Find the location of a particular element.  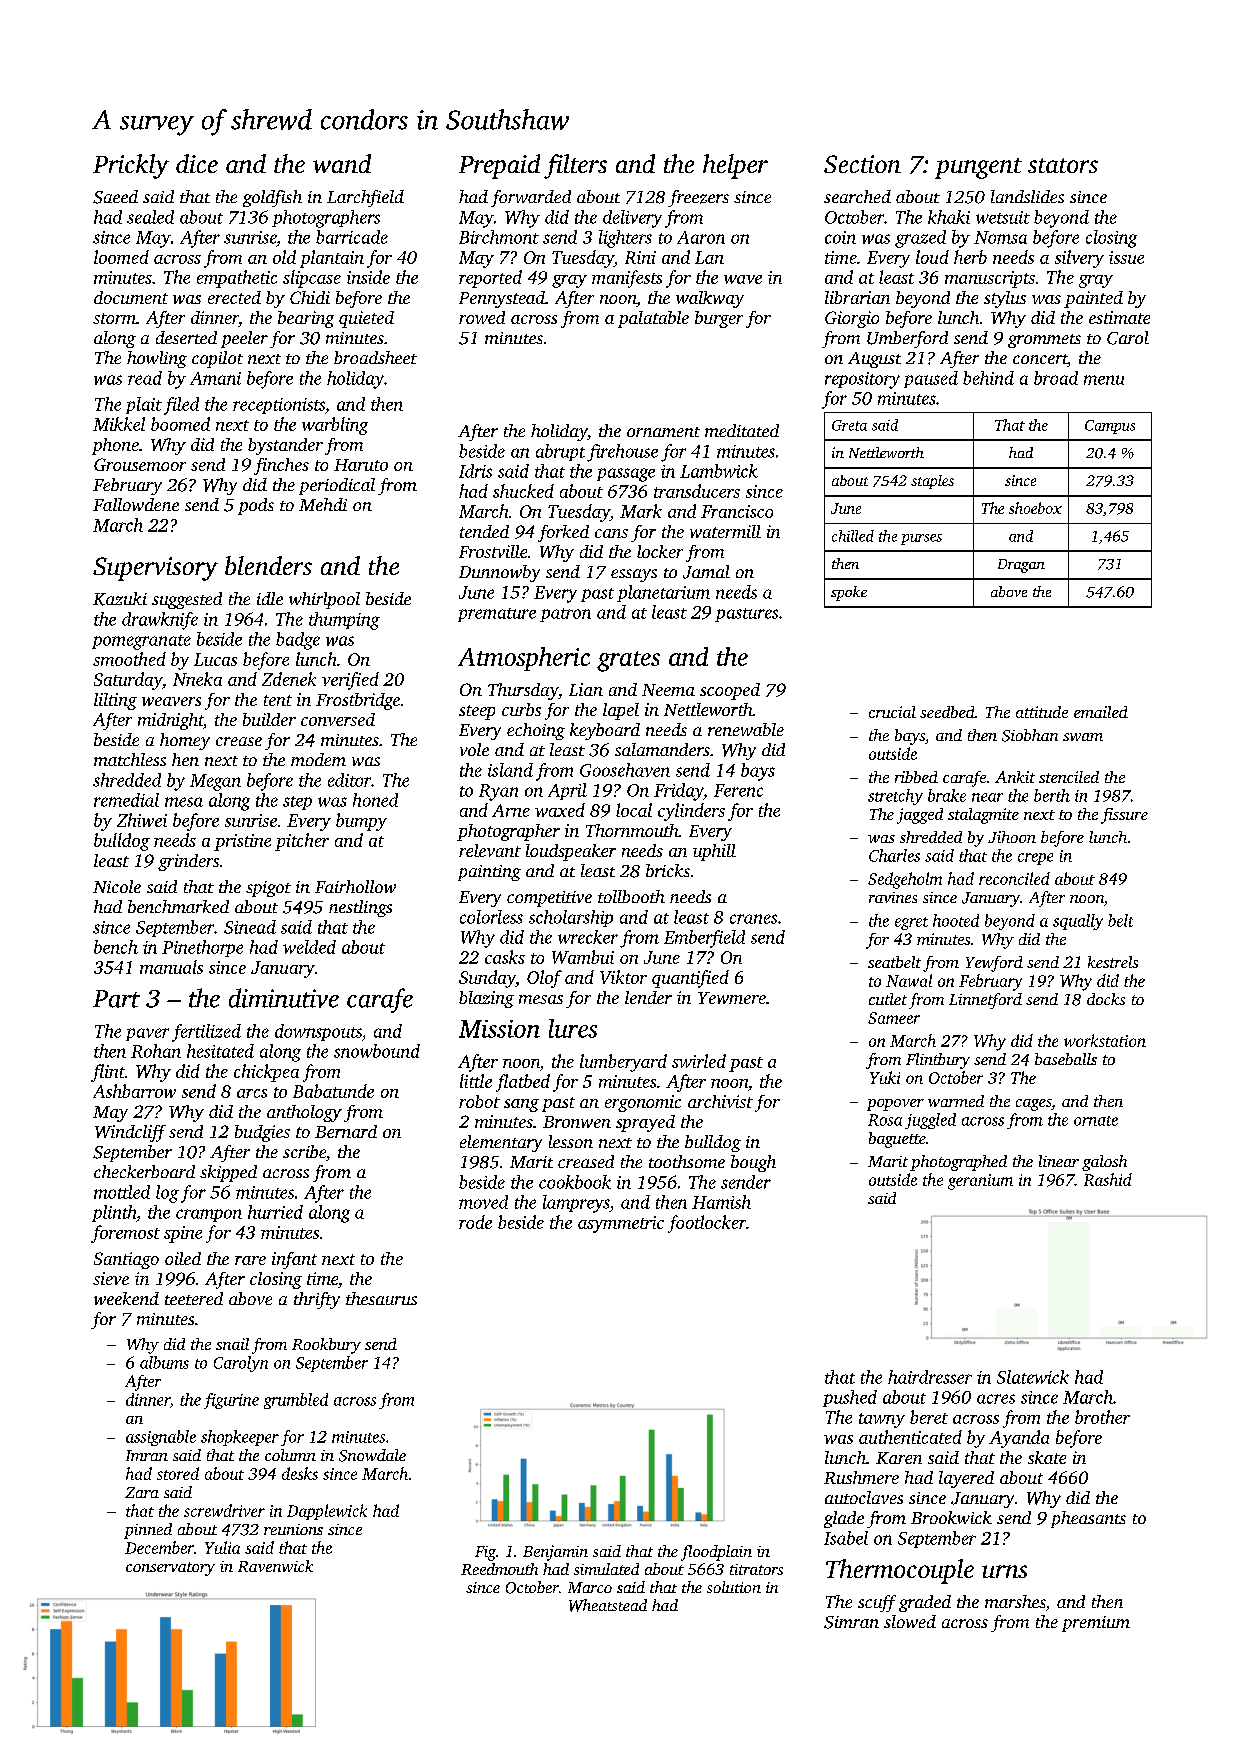

freezers is located at coordinates (698, 198).
